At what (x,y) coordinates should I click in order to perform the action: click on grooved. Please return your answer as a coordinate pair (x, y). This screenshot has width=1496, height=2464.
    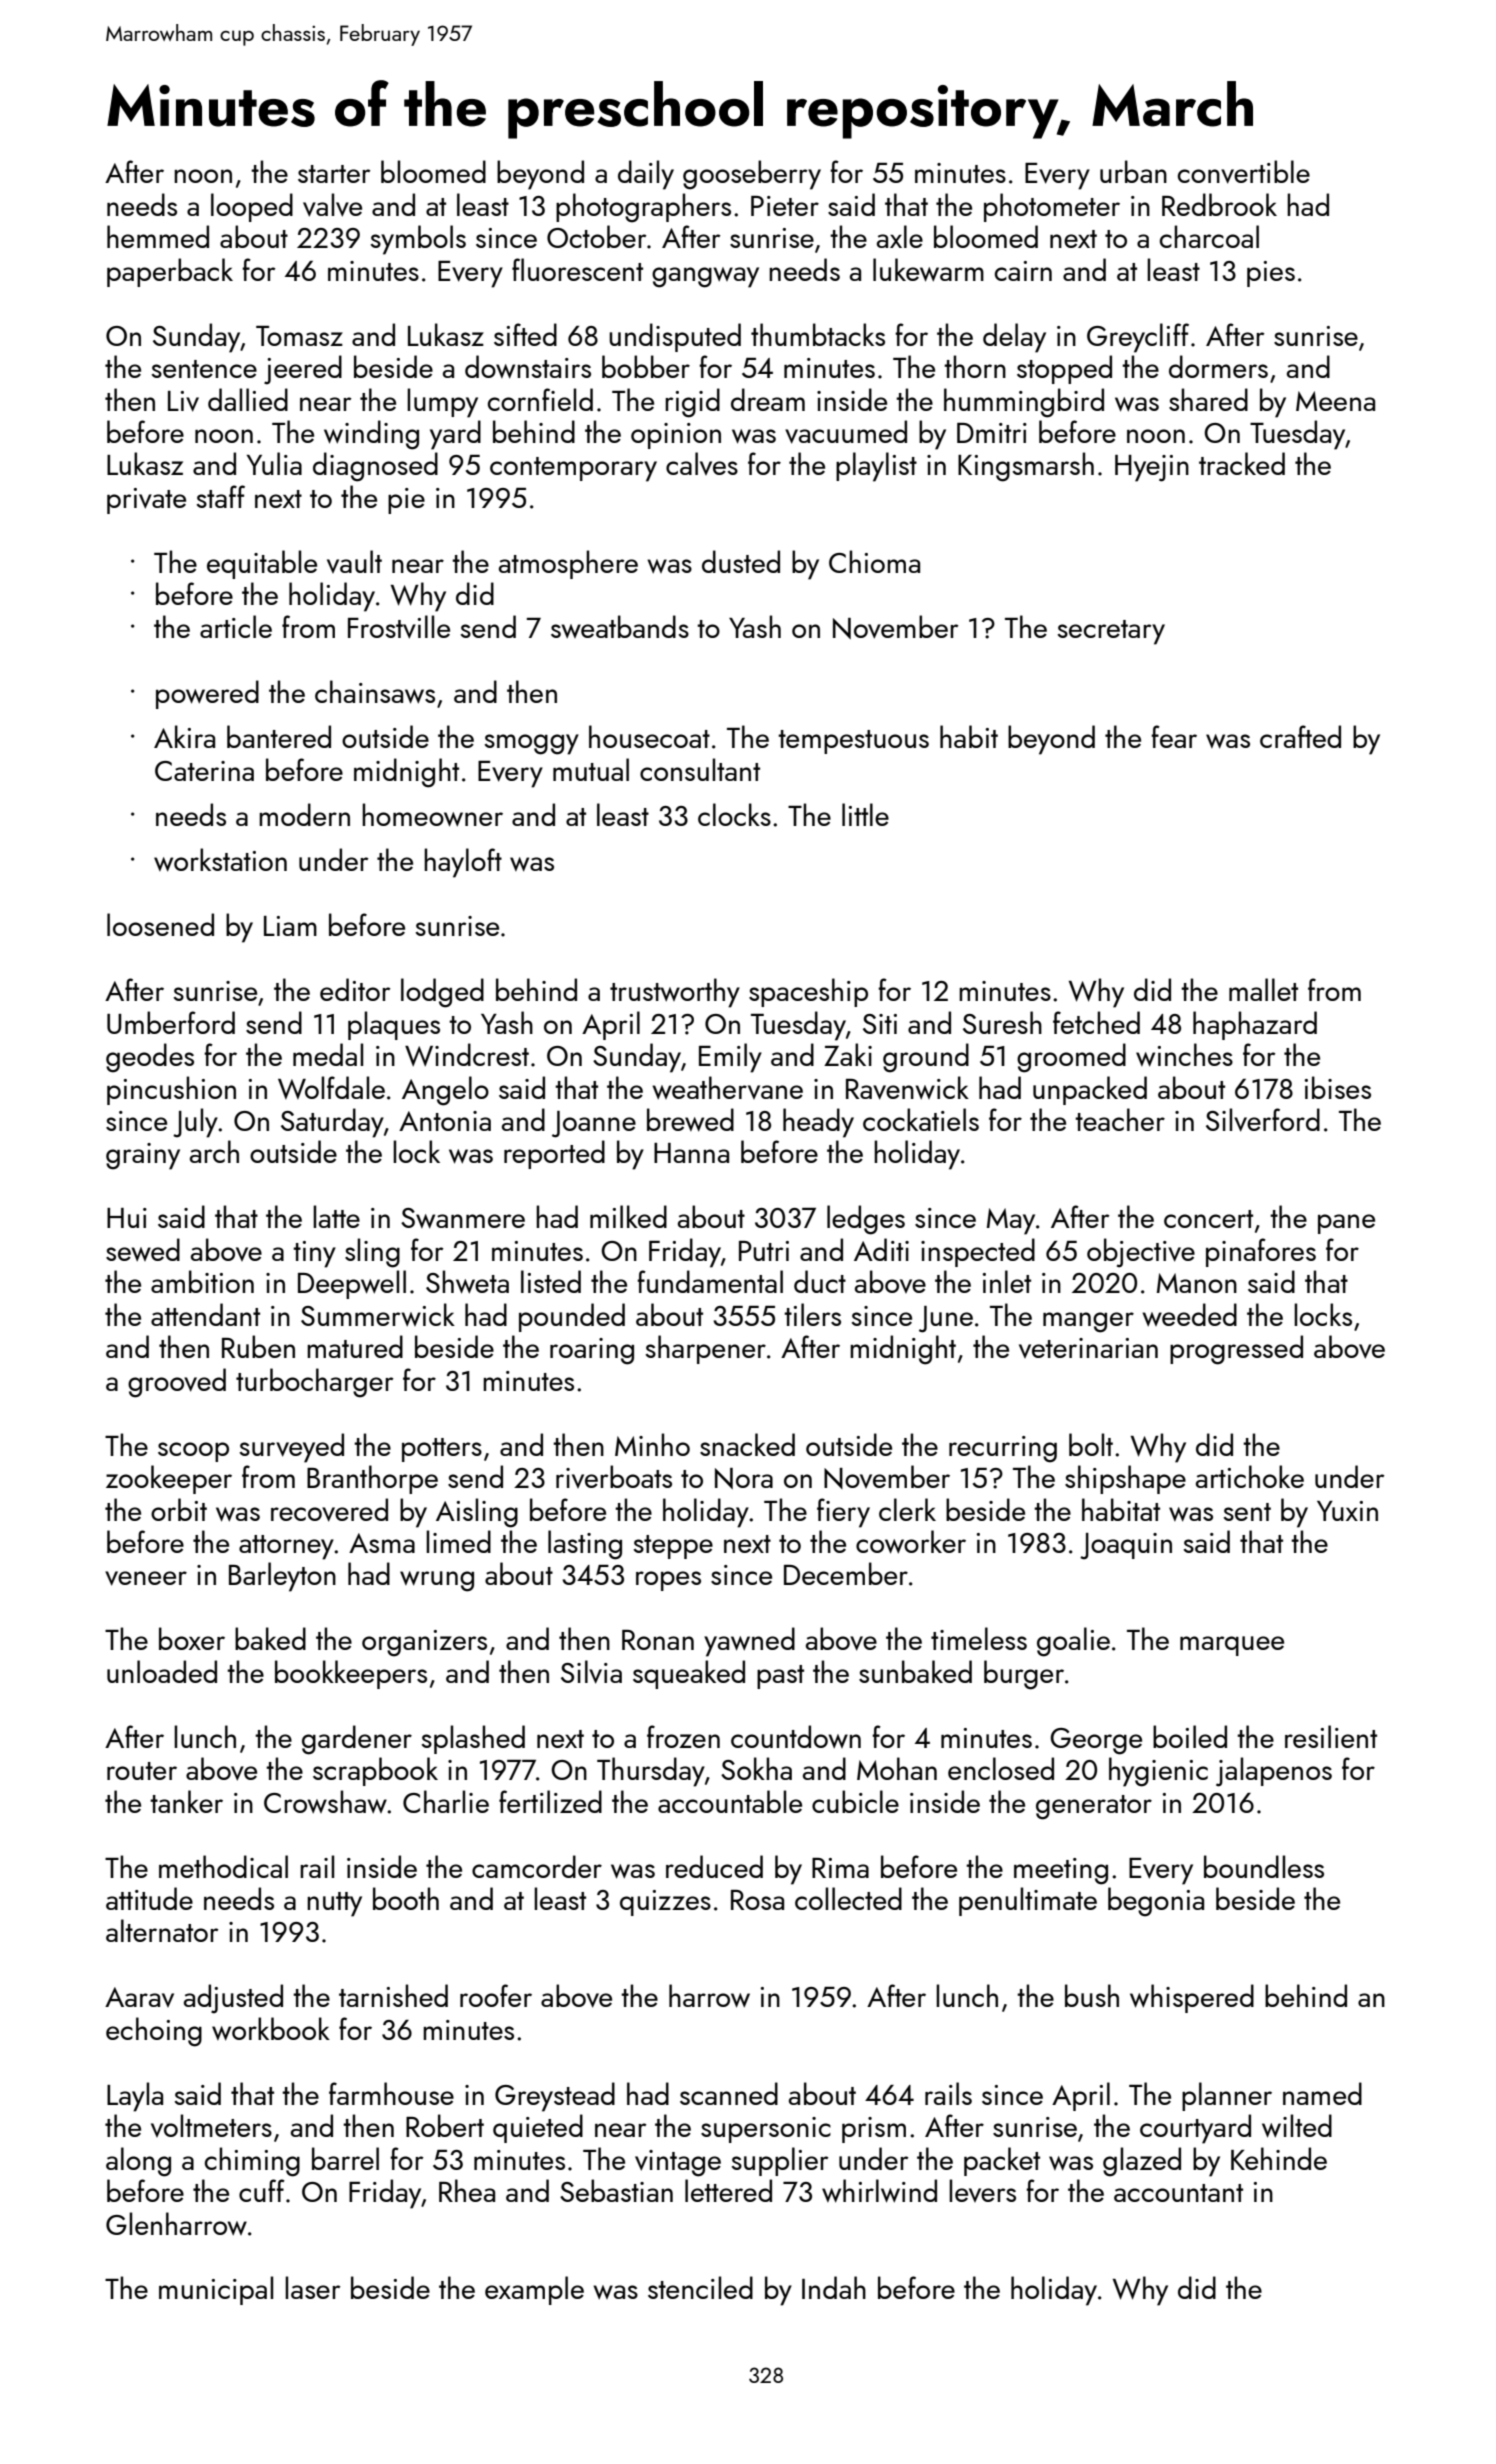
    Looking at the image, I should click on (177, 1383).
